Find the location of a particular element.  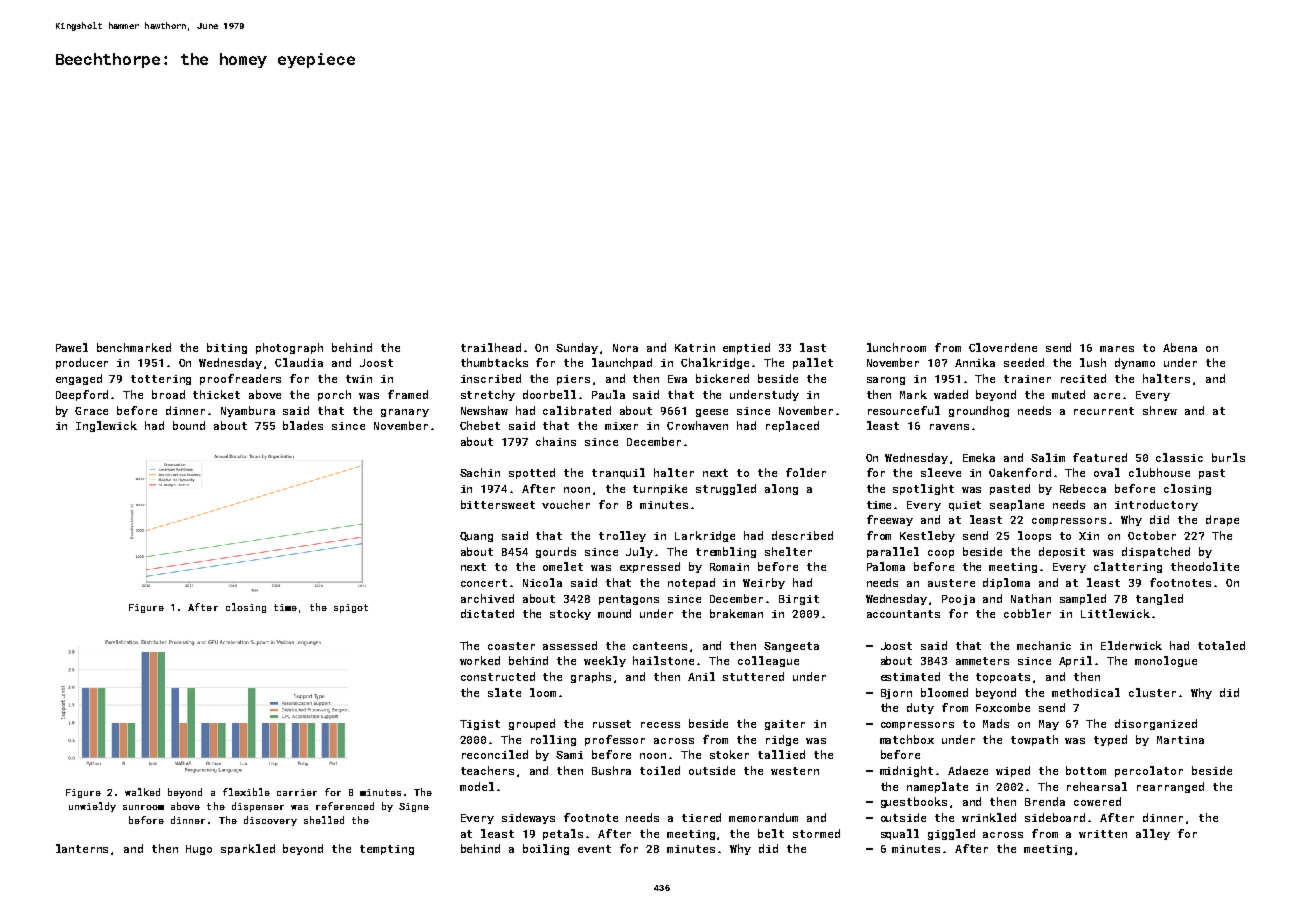

Nora is located at coordinates (625, 348).
